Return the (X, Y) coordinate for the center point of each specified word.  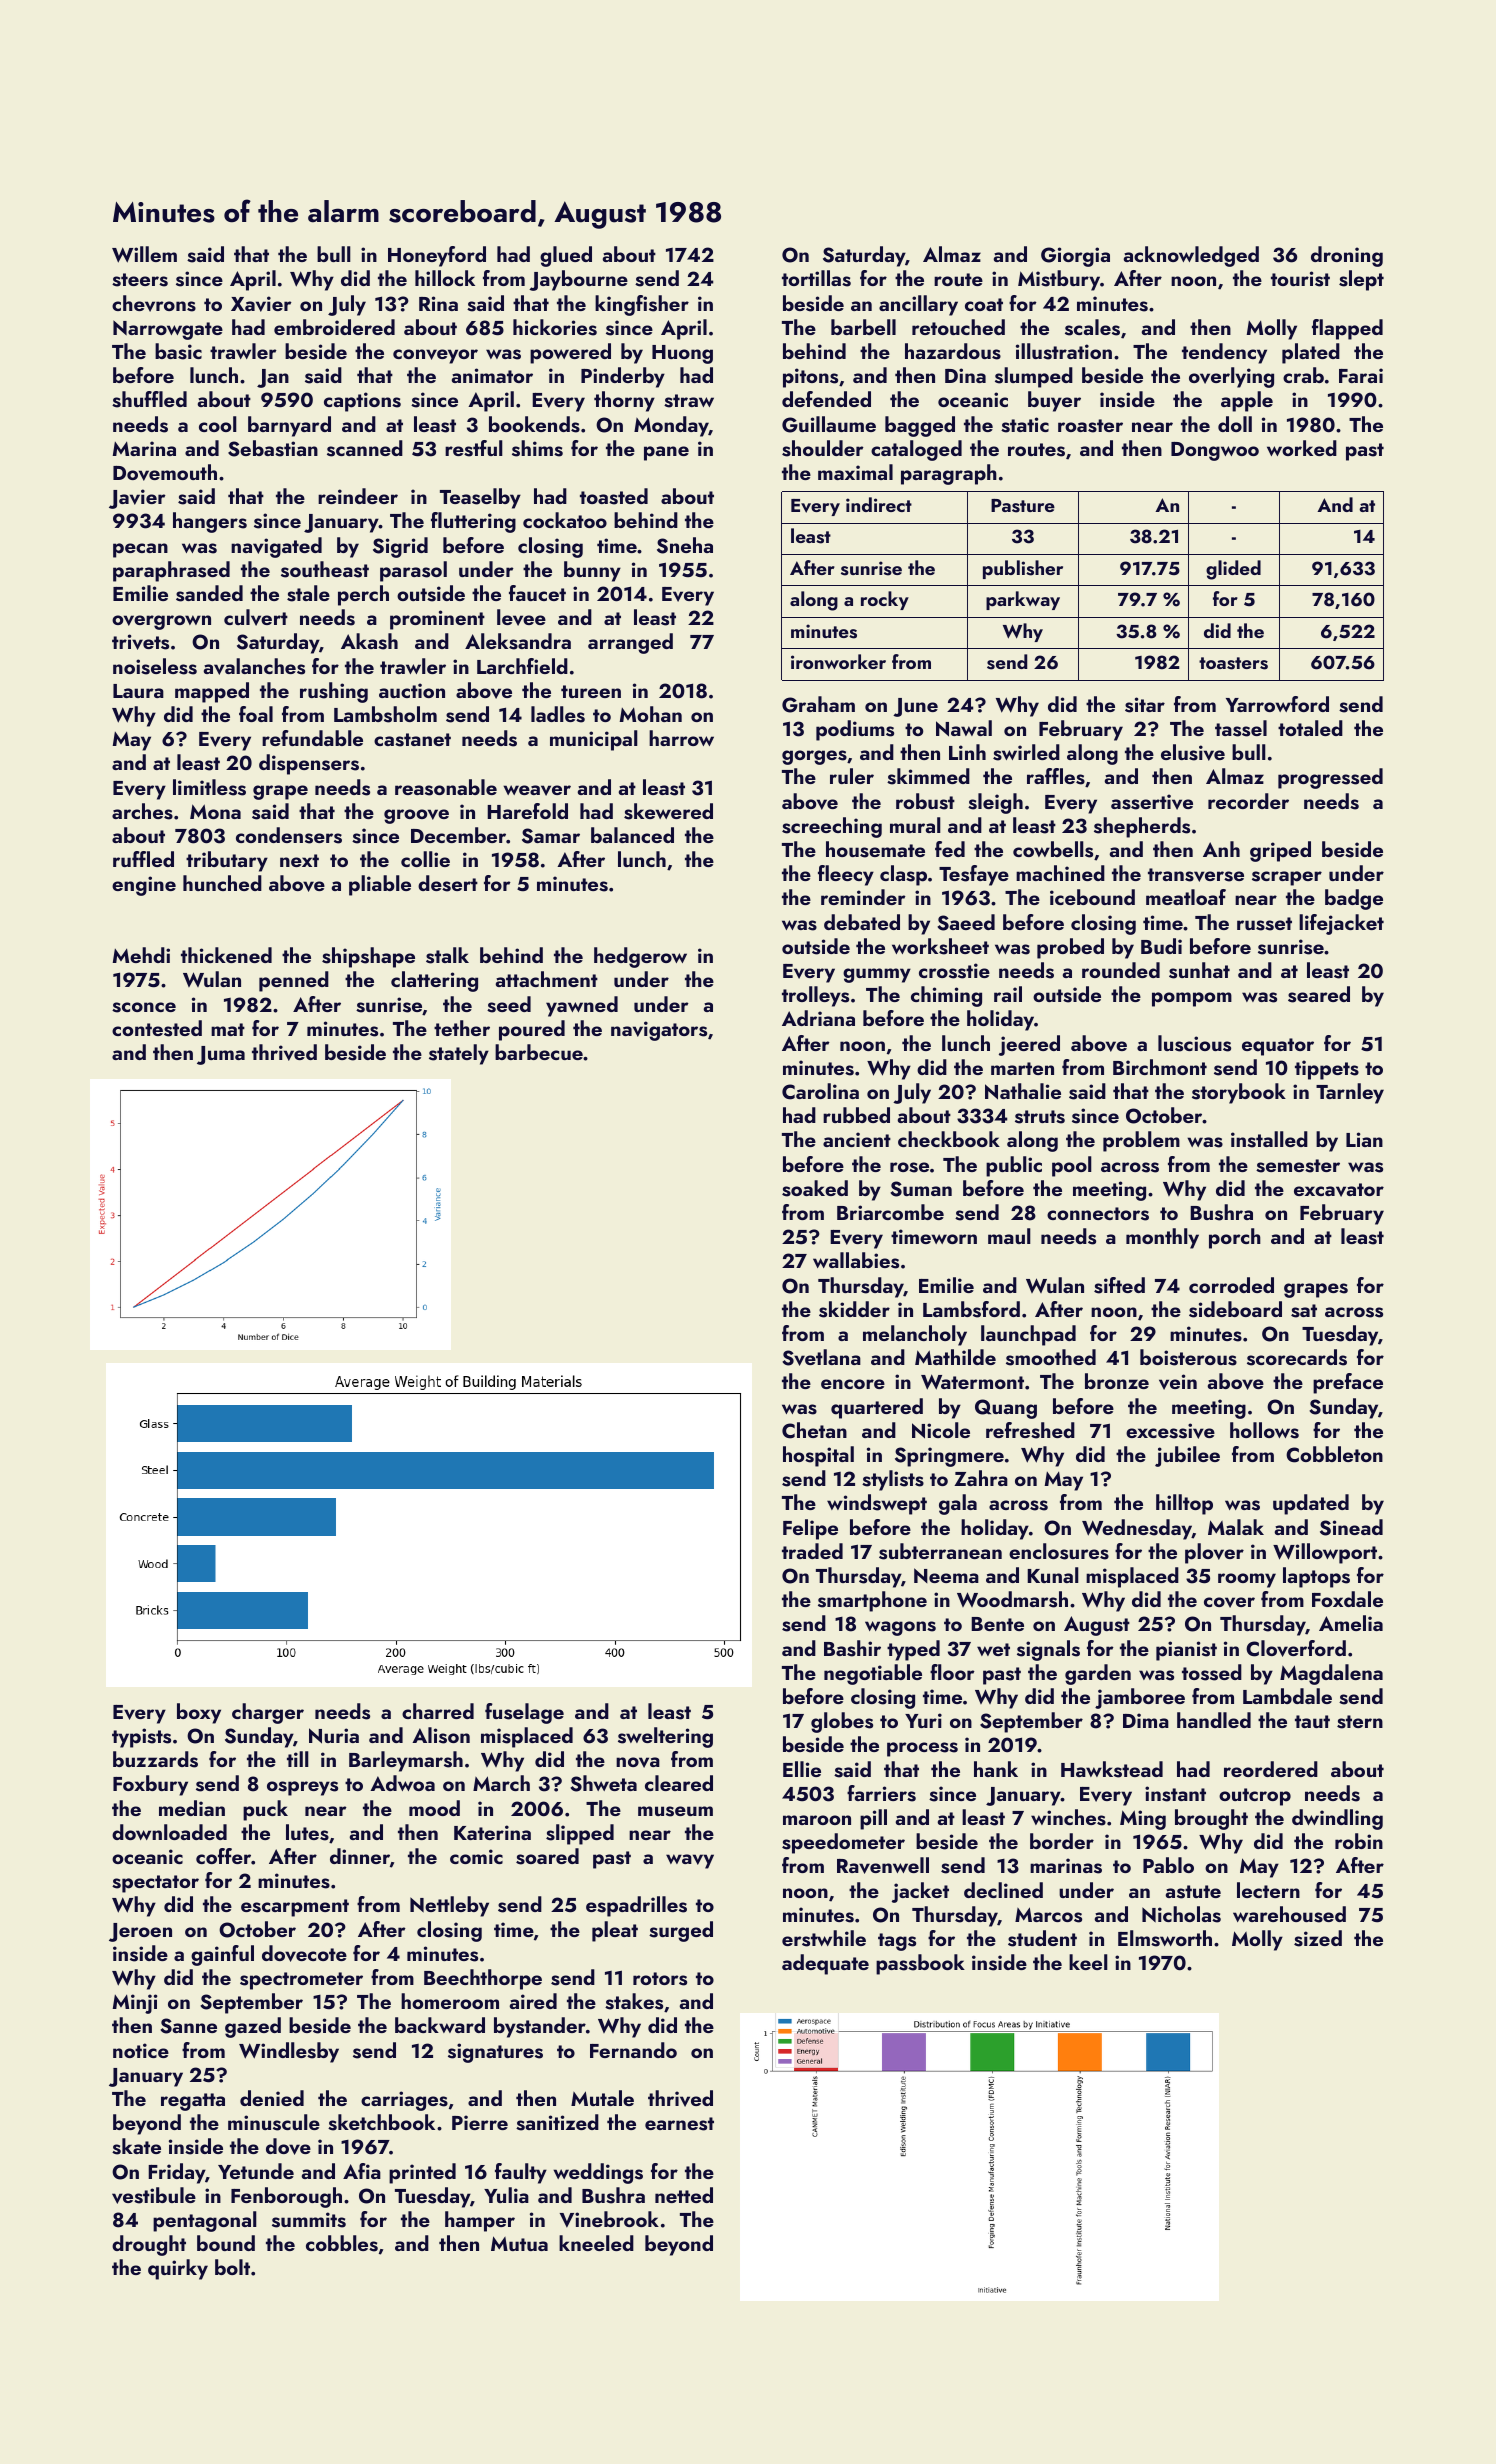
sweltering (665, 1737)
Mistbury (1059, 280)
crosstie (954, 971)
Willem (144, 254)
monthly (1162, 1238)
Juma (221, 1055)
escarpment (295, 1908)
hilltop (1184, 1504)
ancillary (918, 305)
